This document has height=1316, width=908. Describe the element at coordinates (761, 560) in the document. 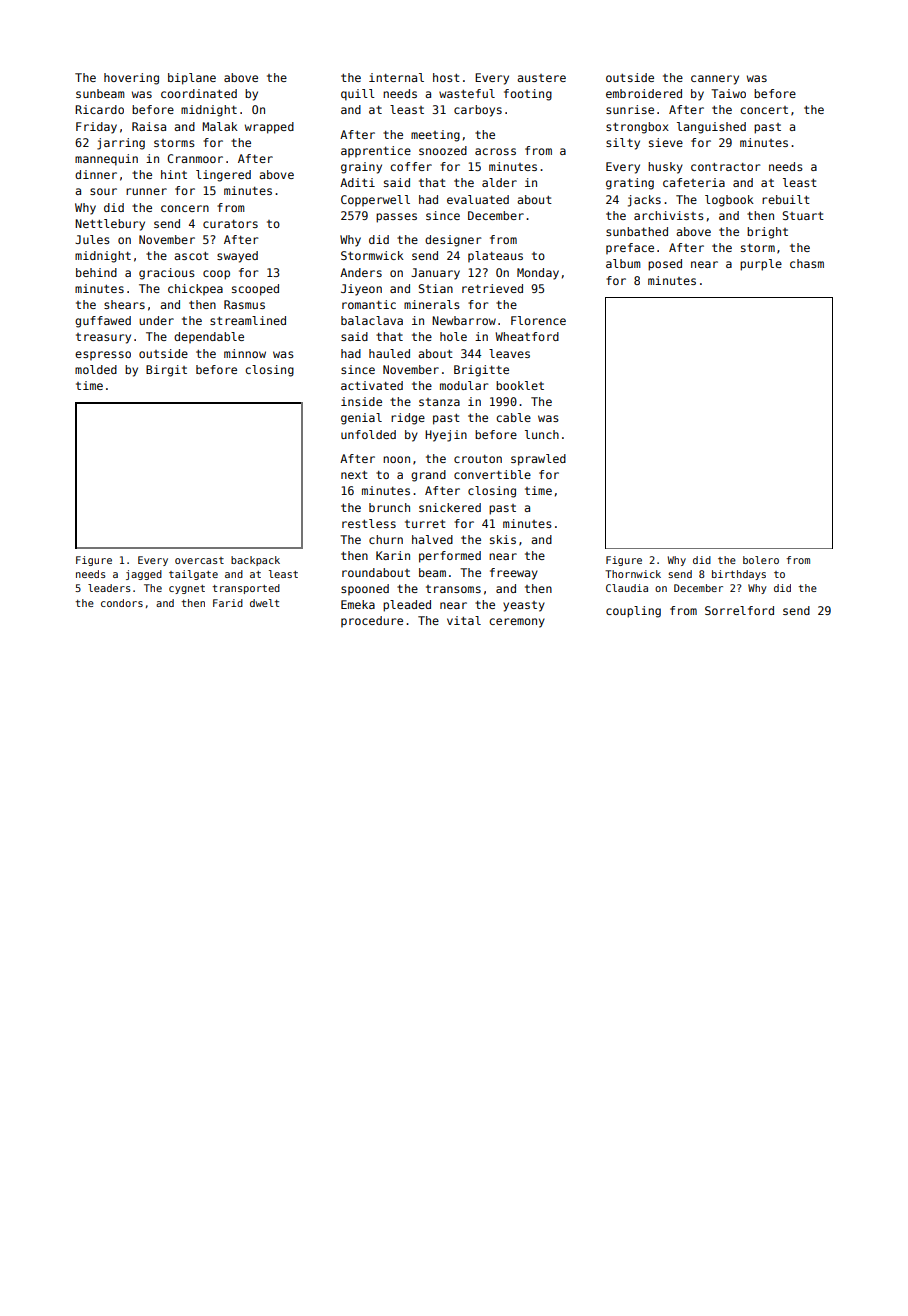

I see `bolero` at that location.
